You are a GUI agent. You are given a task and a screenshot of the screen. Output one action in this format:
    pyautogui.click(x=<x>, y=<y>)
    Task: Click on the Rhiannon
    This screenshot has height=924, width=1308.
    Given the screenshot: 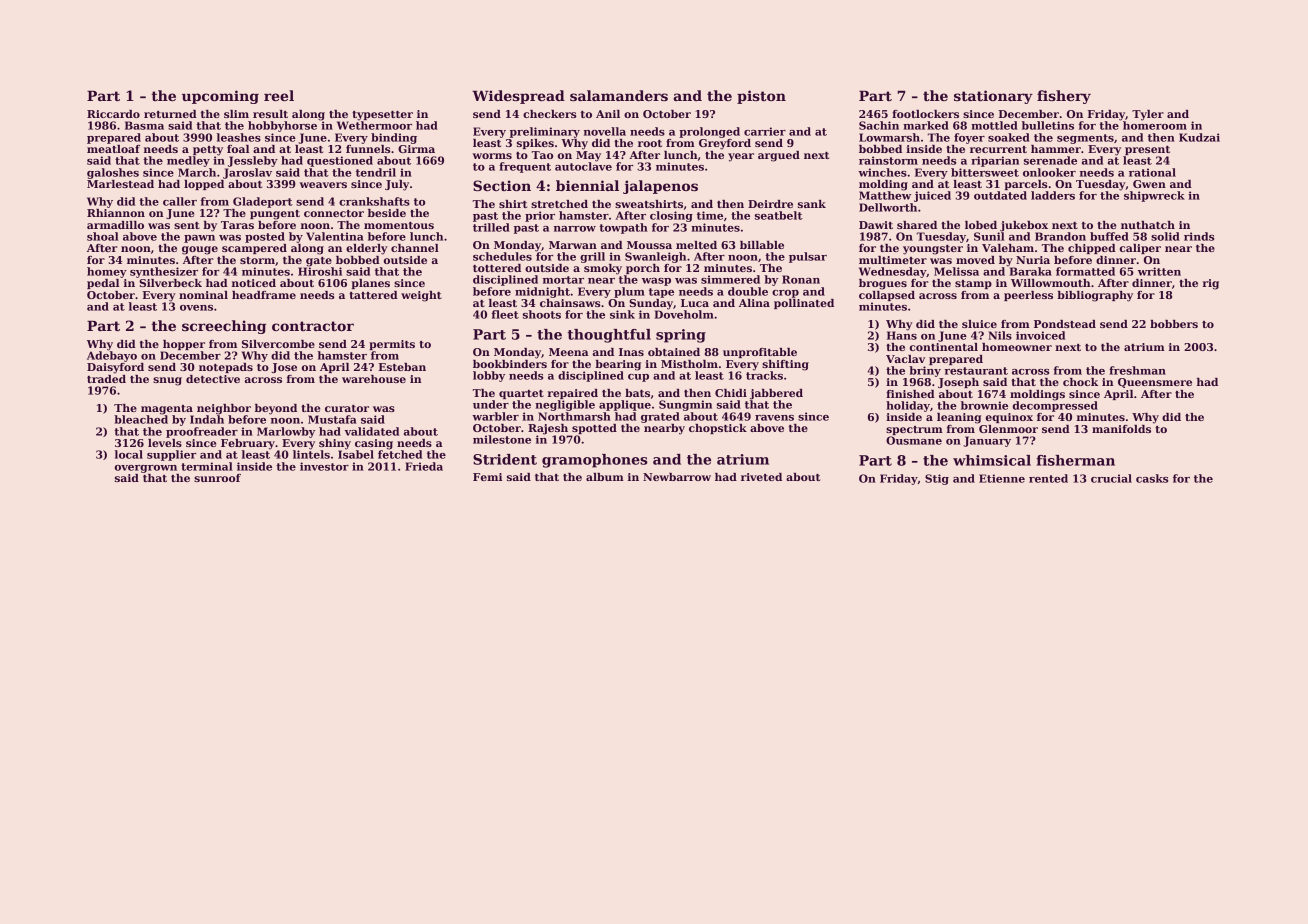 What is the action you would take?
    pyautogui.click(x=116, y=213)
